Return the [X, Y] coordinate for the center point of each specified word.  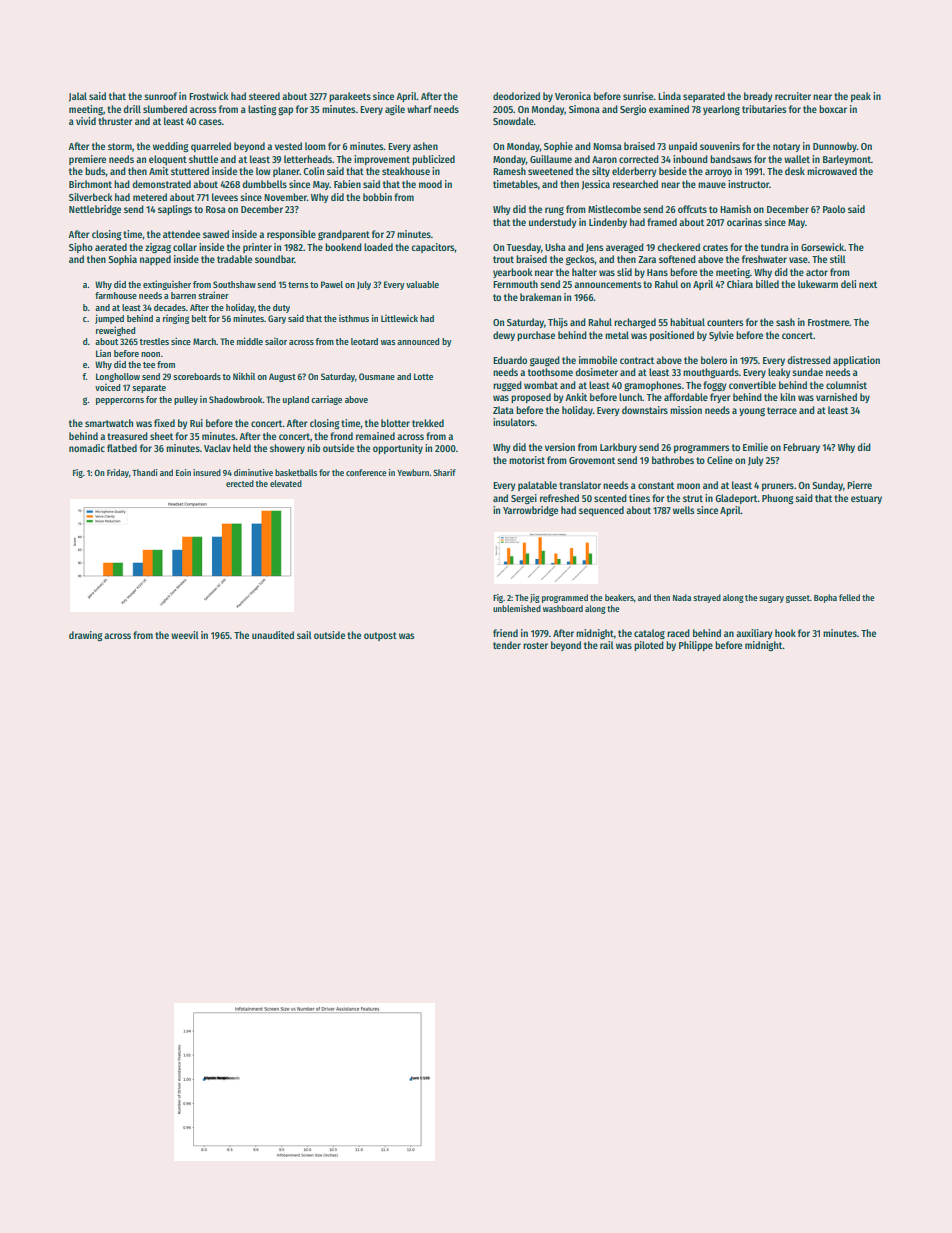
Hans [657, 272]
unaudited [273, 635]
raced [678, 633]
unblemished [517, 608]
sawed [216, 234]
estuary [866, 499]
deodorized [516, 96]
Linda [669, 96]
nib [313, 448]
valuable [422, 284]
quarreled [211, 147]
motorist [527, 460]
